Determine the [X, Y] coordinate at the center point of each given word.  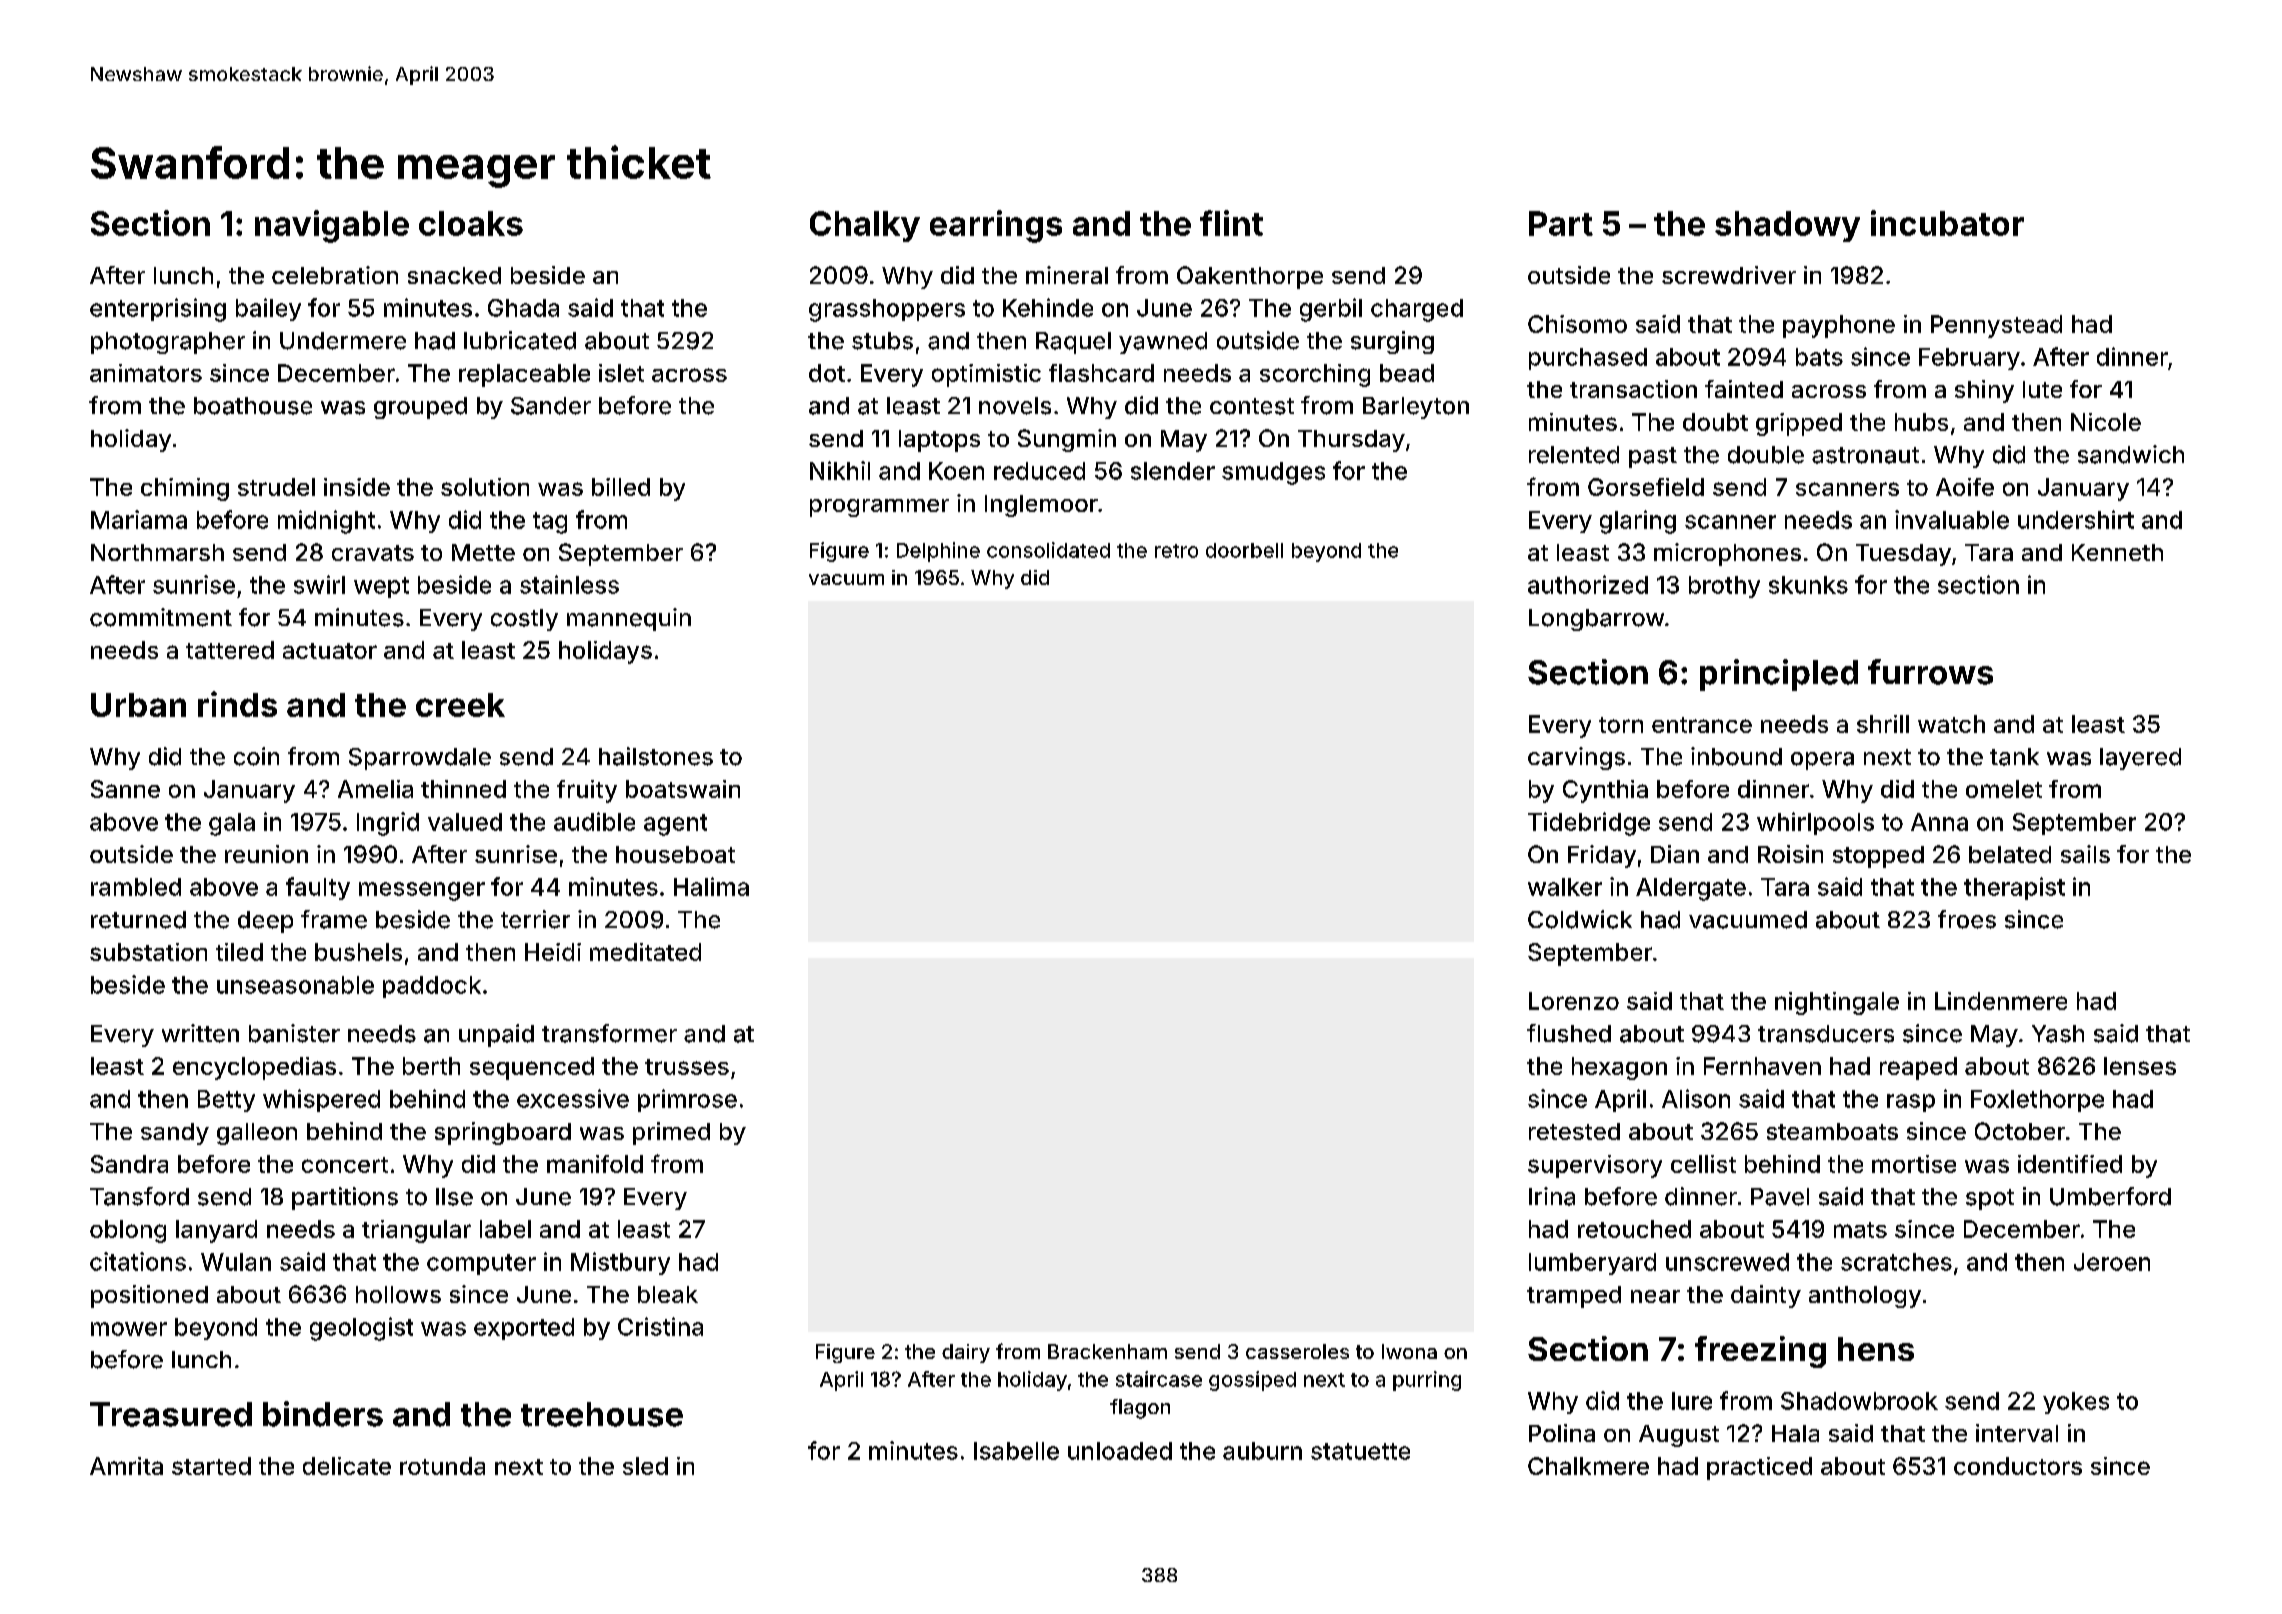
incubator [1947, 223]
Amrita [126, 1466]
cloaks [471, 223]
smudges [1273, 473]
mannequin [629, 619]
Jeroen [2112, 1262]
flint [1231, 223]
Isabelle [1016, 1451]
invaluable [1952, 519]
